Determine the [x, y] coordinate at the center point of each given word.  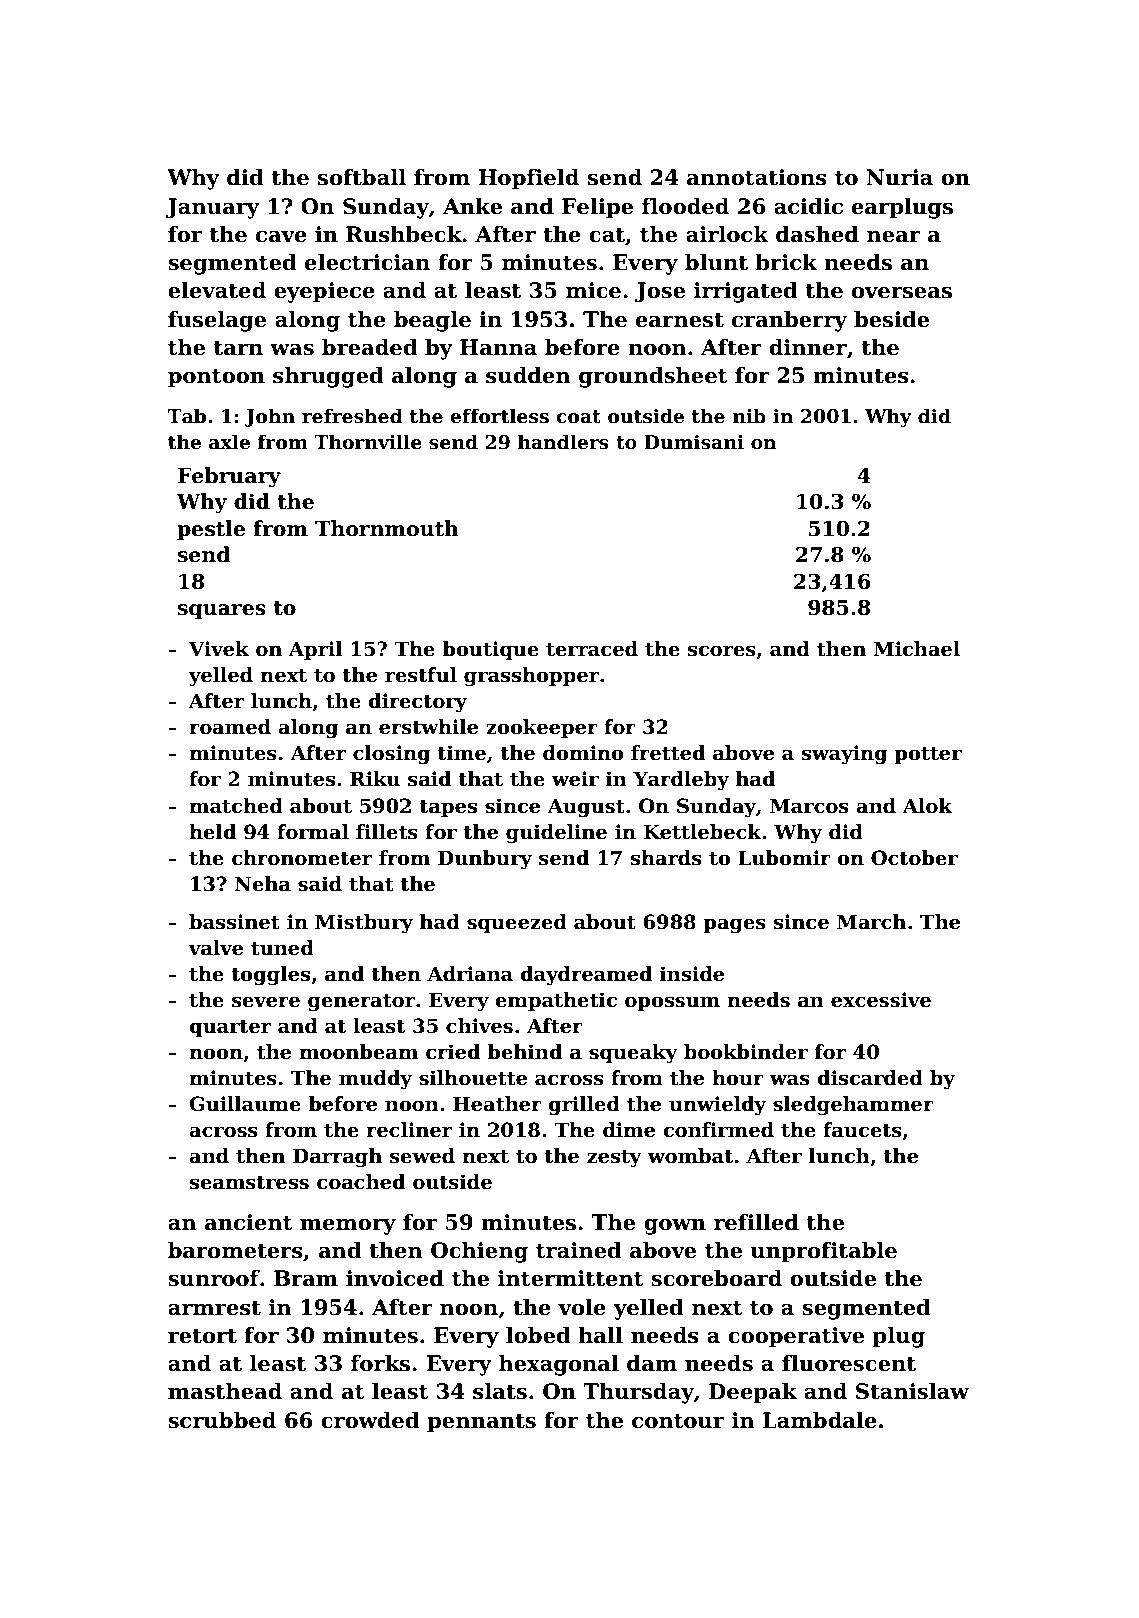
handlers [563, 442]
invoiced [395, 1278]
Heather [497, 1104]
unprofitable [824, 1252]
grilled [584, 1105]
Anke [472, 206]
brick [786, 262]
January [213, 208]
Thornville [368, 442]
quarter [230, 1028]
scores [722, 651]
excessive [881, 1000]
